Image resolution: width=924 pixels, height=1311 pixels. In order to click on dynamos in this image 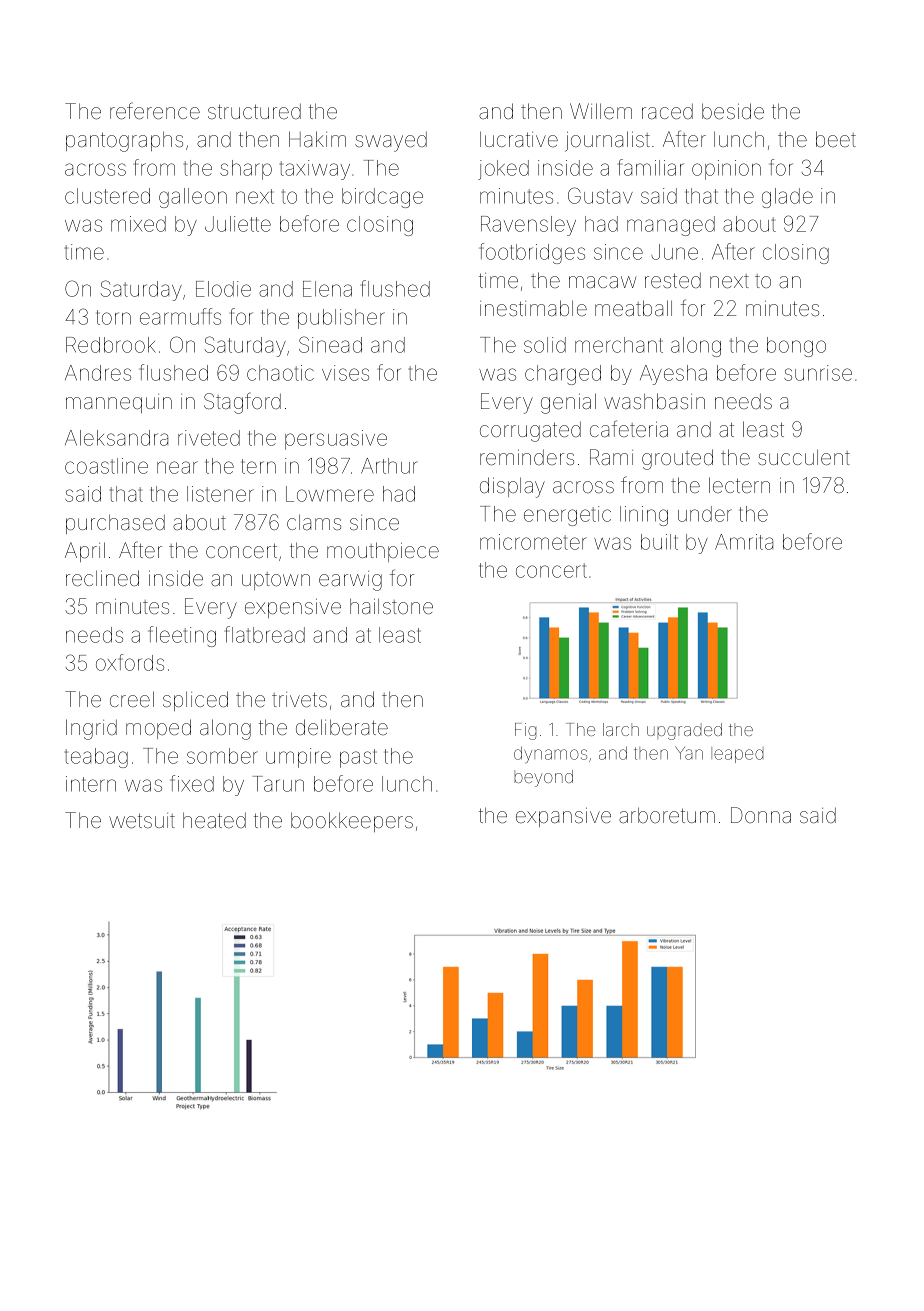, I will do `click(550, 754)`.
